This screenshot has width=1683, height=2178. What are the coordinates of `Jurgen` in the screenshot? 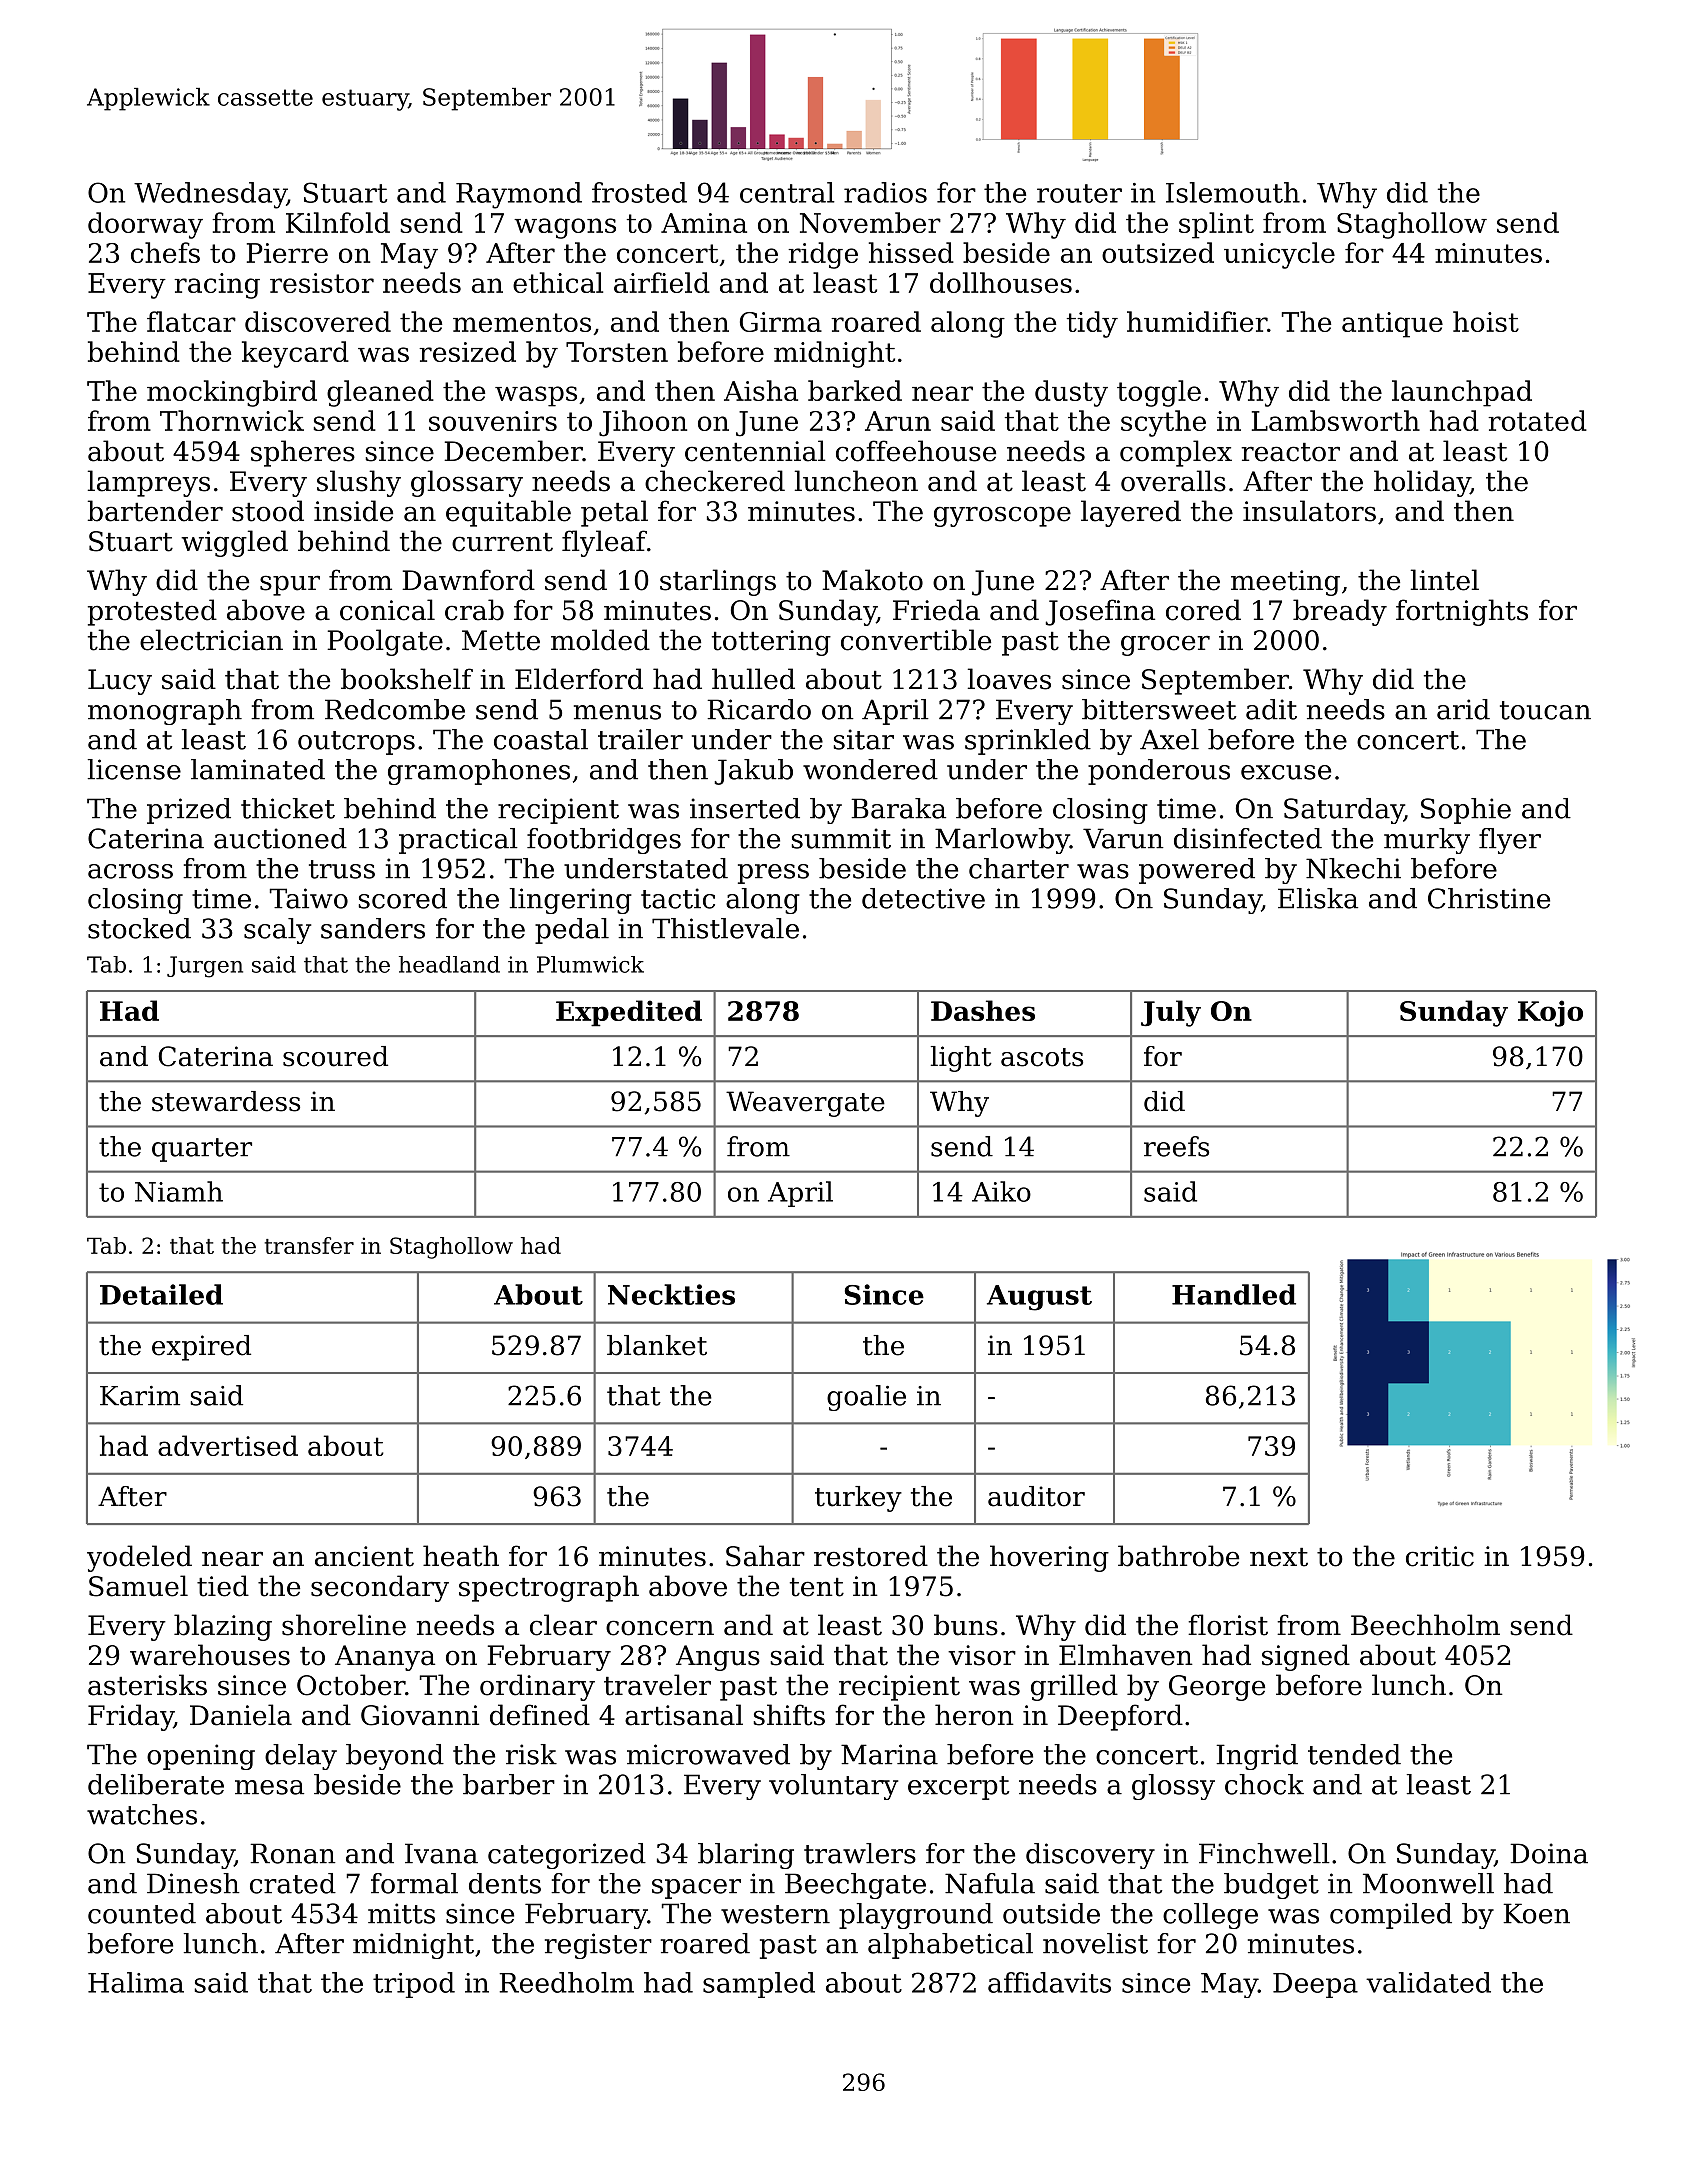 It's located at (205, 967).
